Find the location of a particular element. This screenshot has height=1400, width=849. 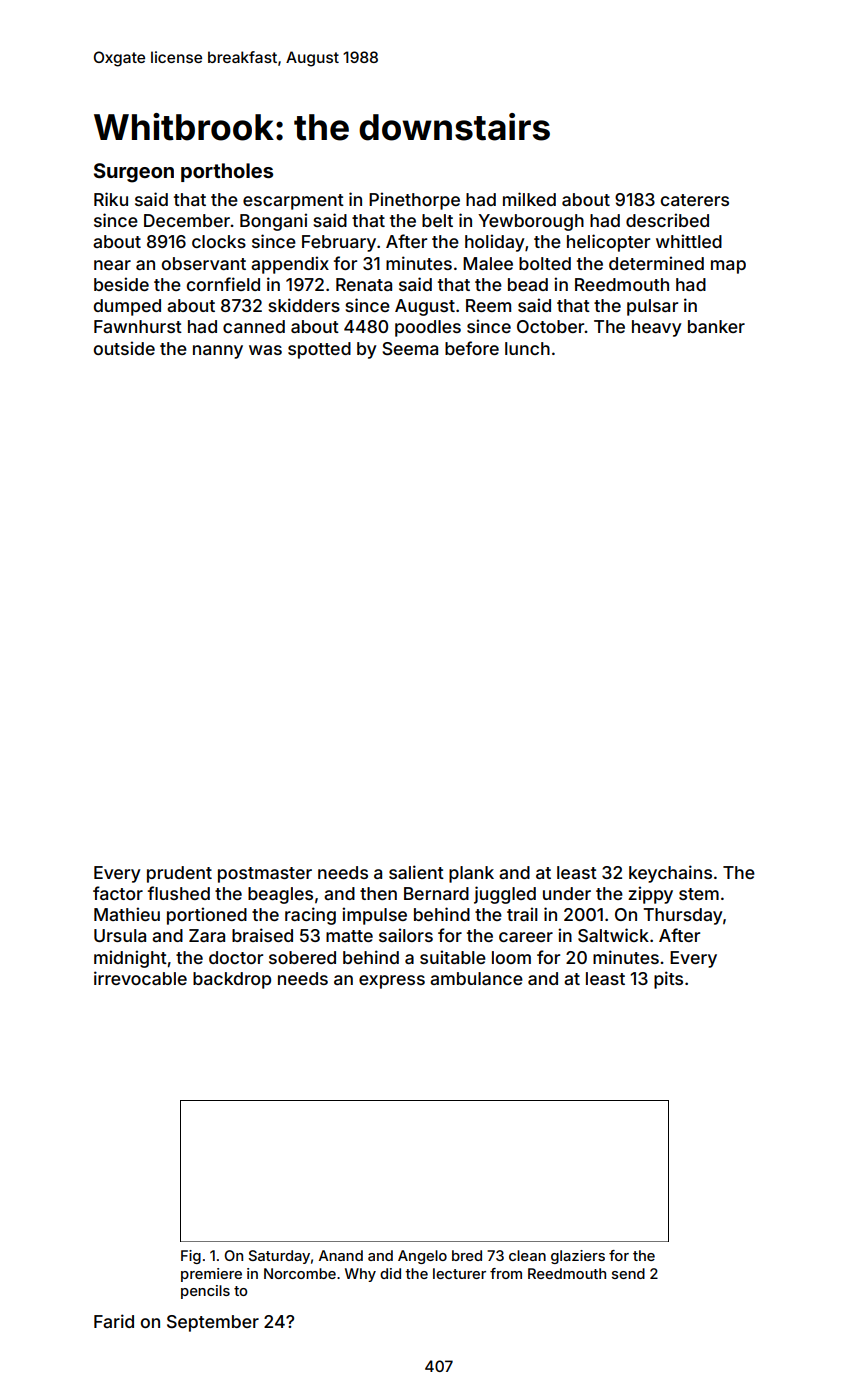

pits is located at coordinates (668, 980).
